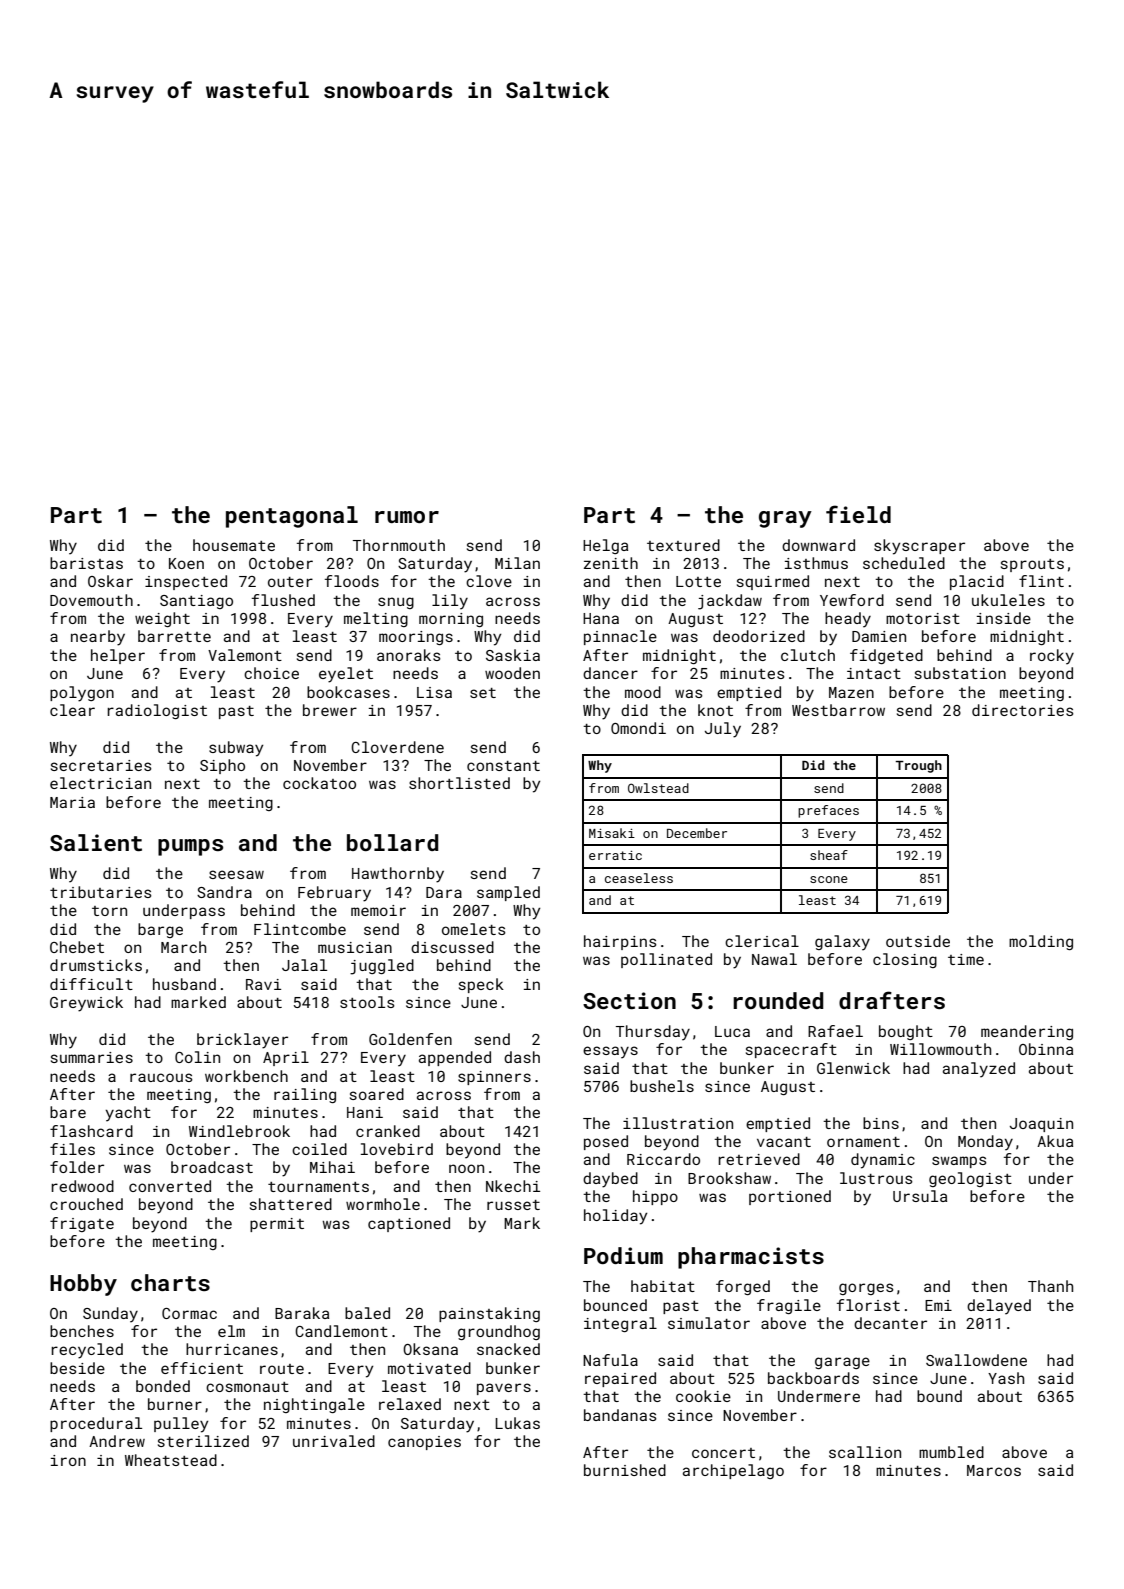 This screenshot has height=1589, width=1124. Describe the element at coordinates (638, 728) in the screenshot. I see `Omondi` at that location.
